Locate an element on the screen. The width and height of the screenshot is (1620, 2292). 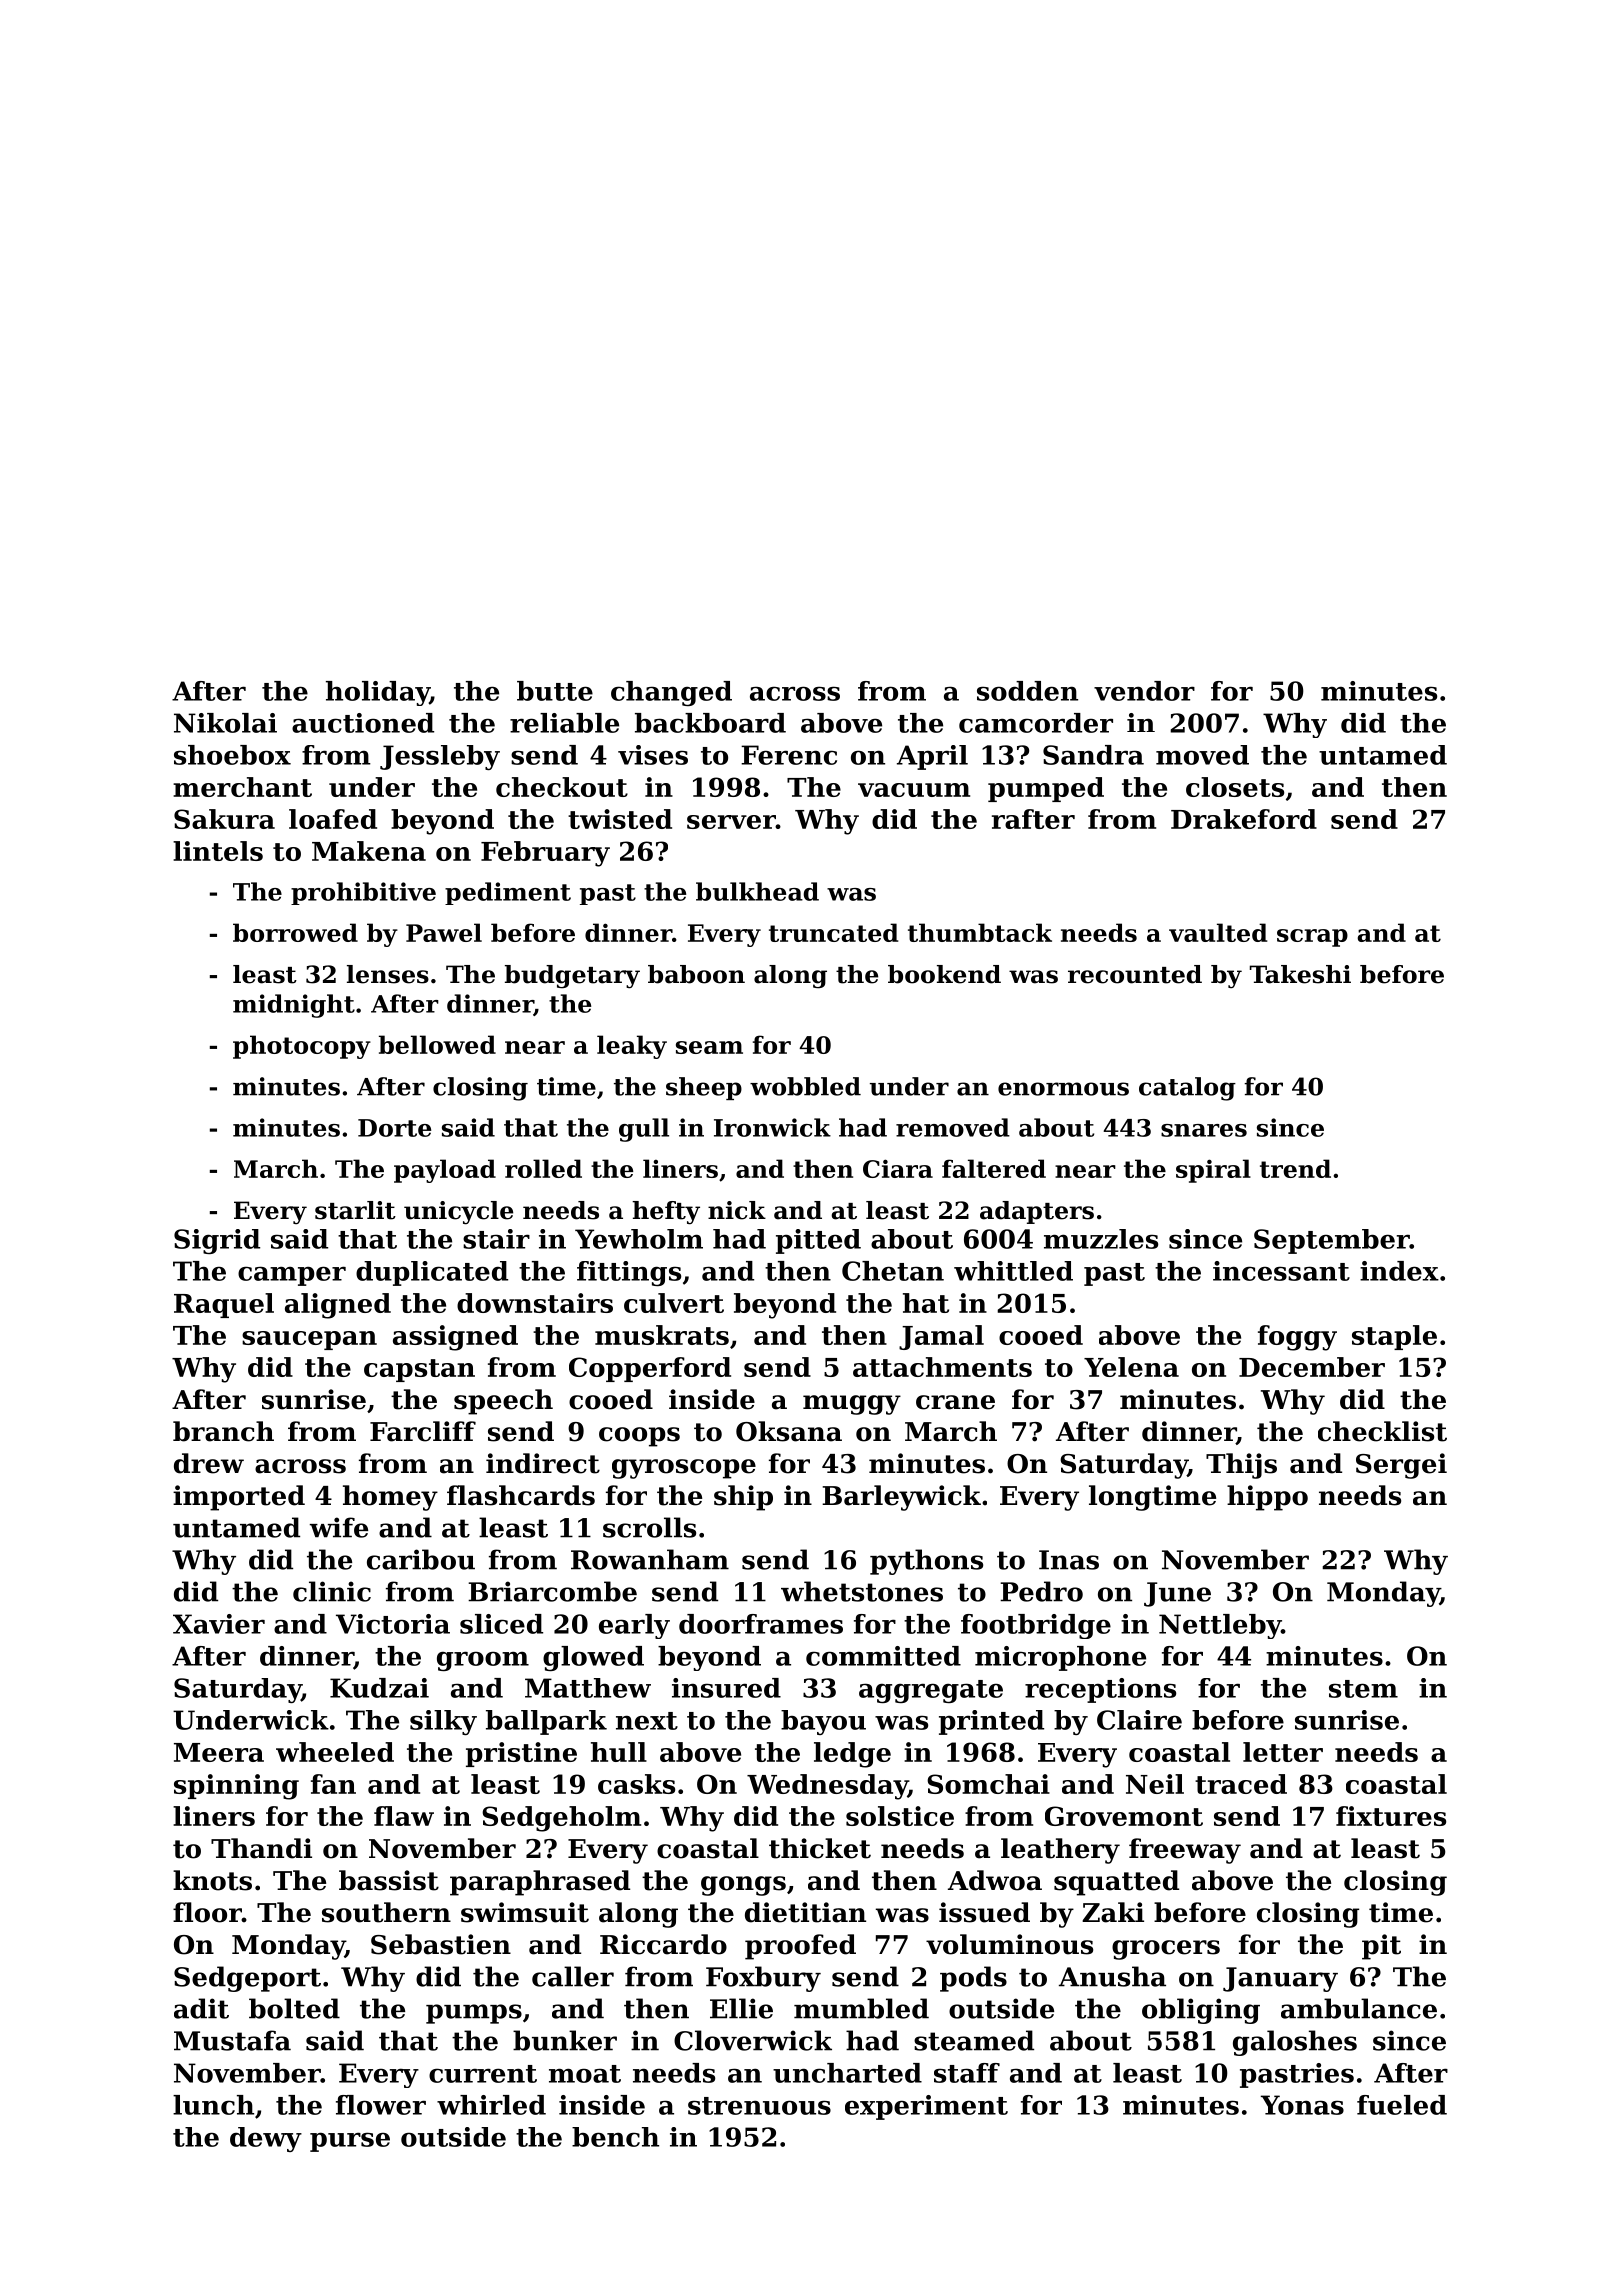
Ironwick is located at coordinates (772, 1127).
